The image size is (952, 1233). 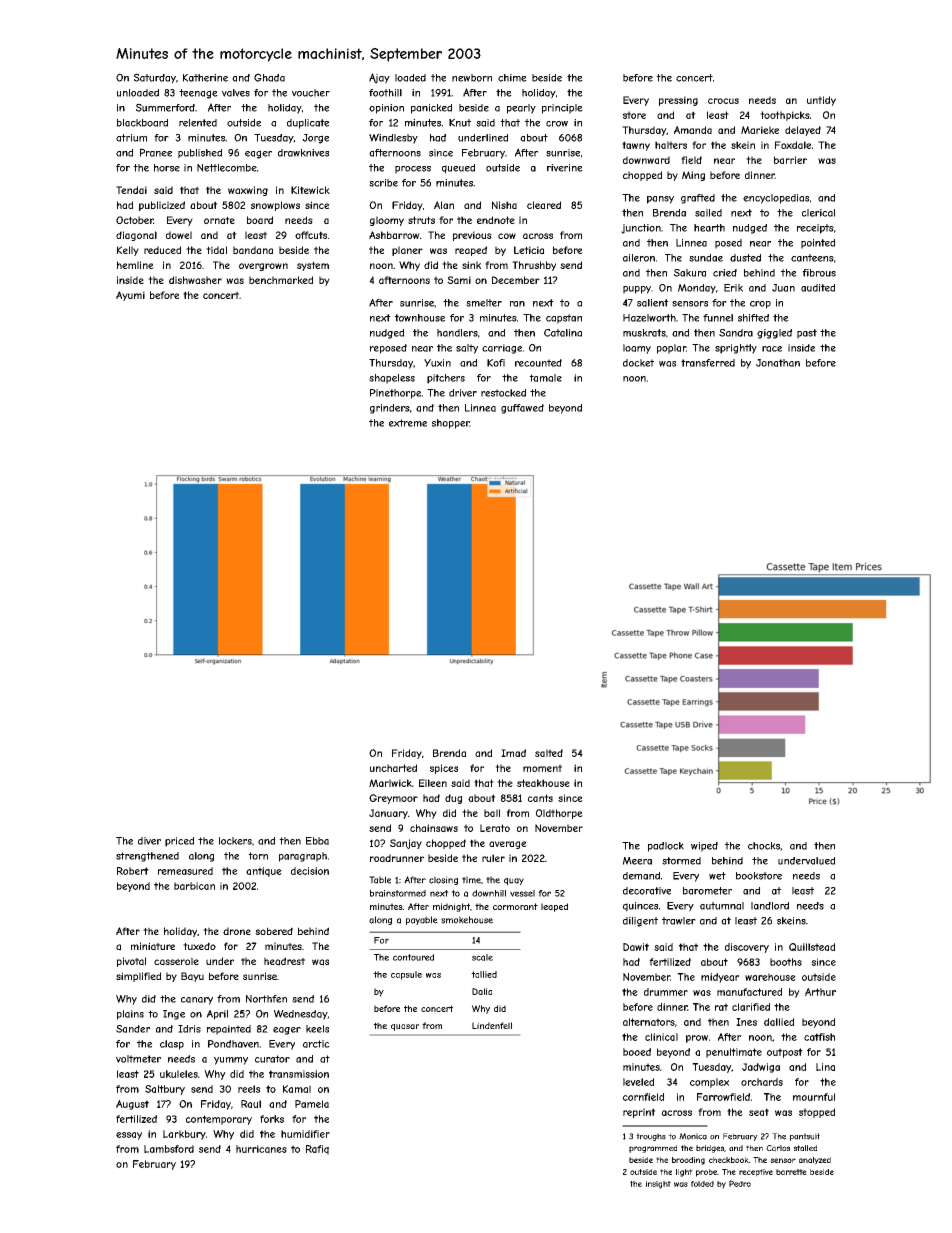 I want to click on untidy, so click(x=821, y=101).
